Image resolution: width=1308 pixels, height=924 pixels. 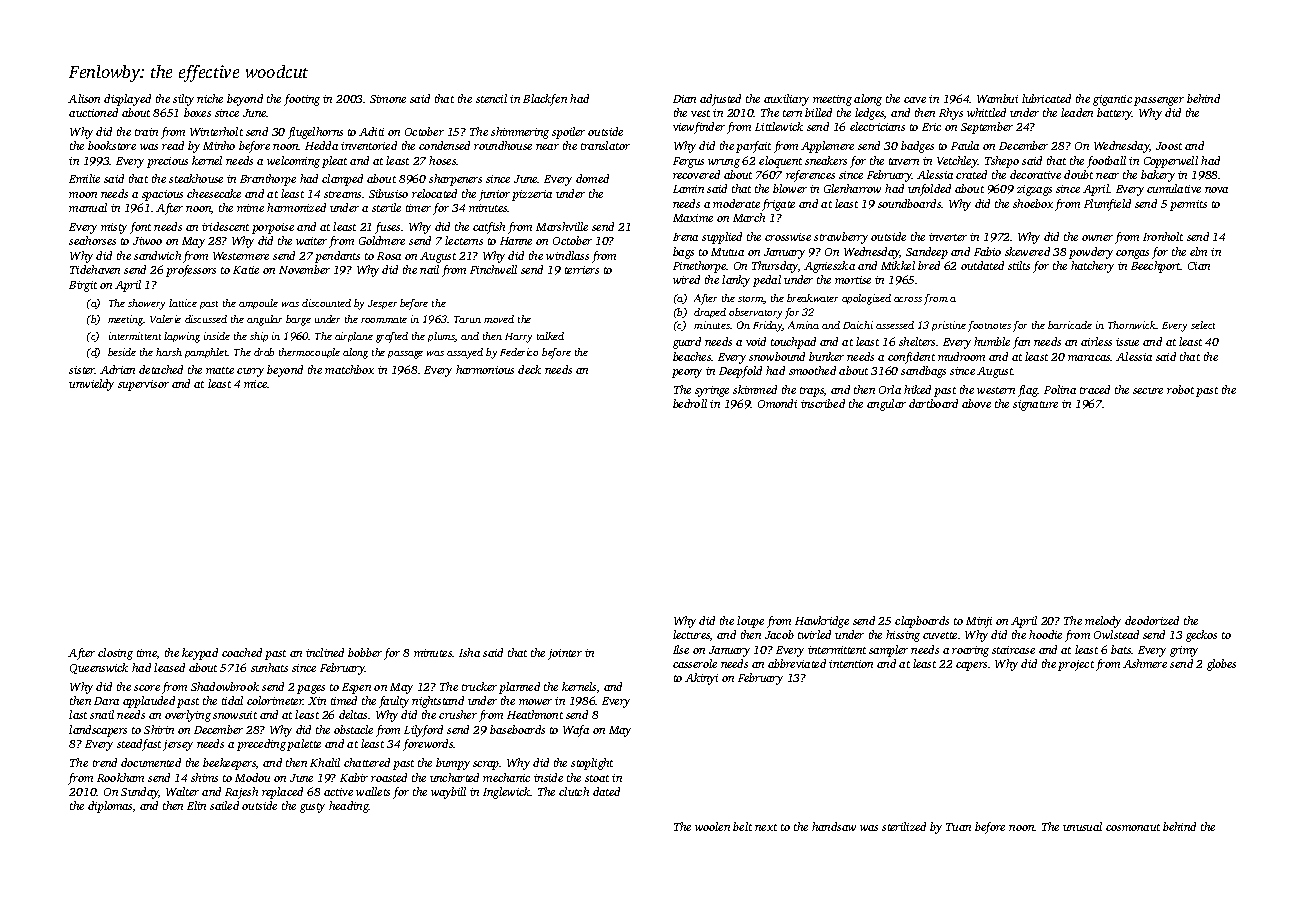 What do you see at coordinates (1133, 827) in the document?
I see `cosmonaut` at bounding box center [1133, 827].
